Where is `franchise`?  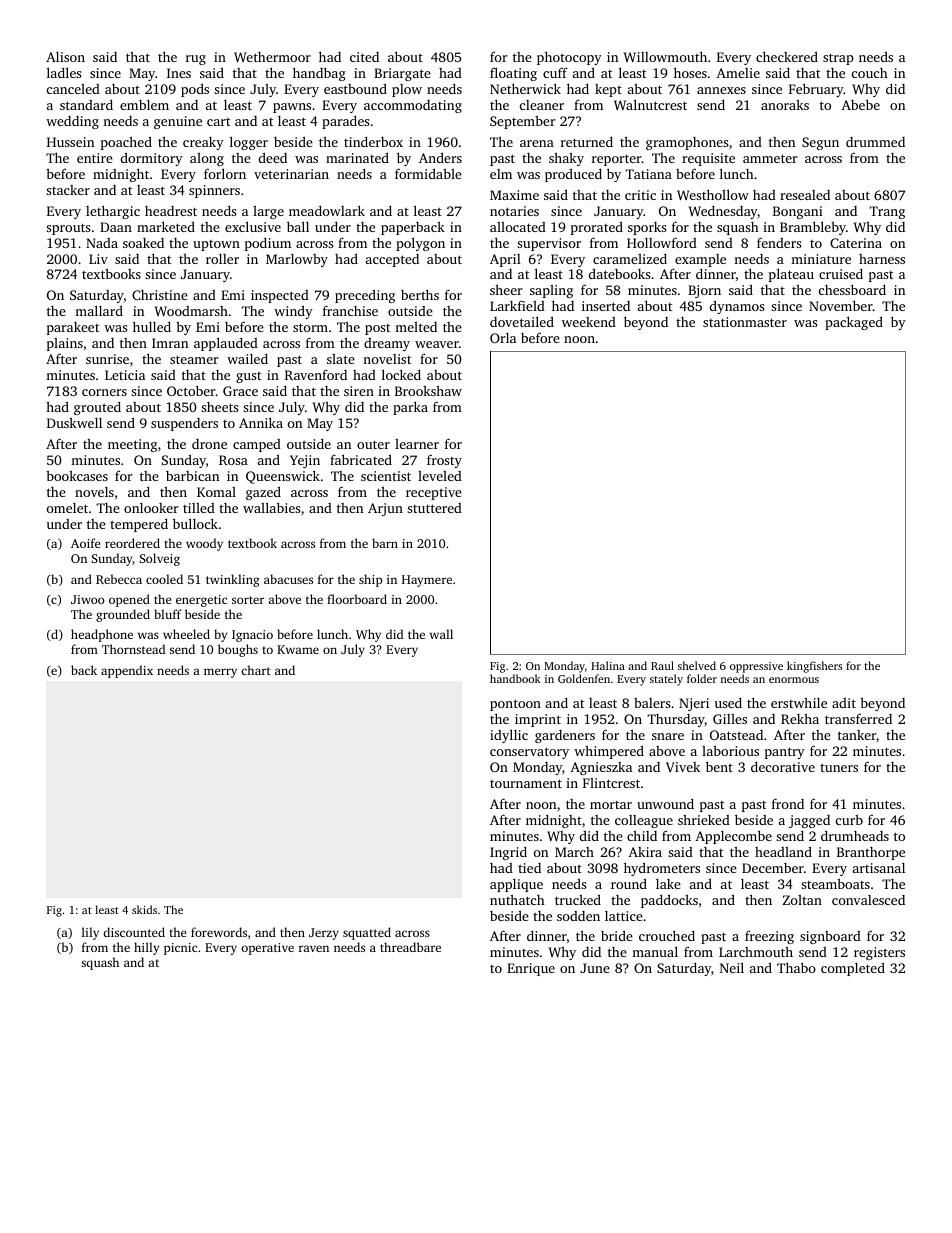 franchise is located at coordinates (350, 310).
